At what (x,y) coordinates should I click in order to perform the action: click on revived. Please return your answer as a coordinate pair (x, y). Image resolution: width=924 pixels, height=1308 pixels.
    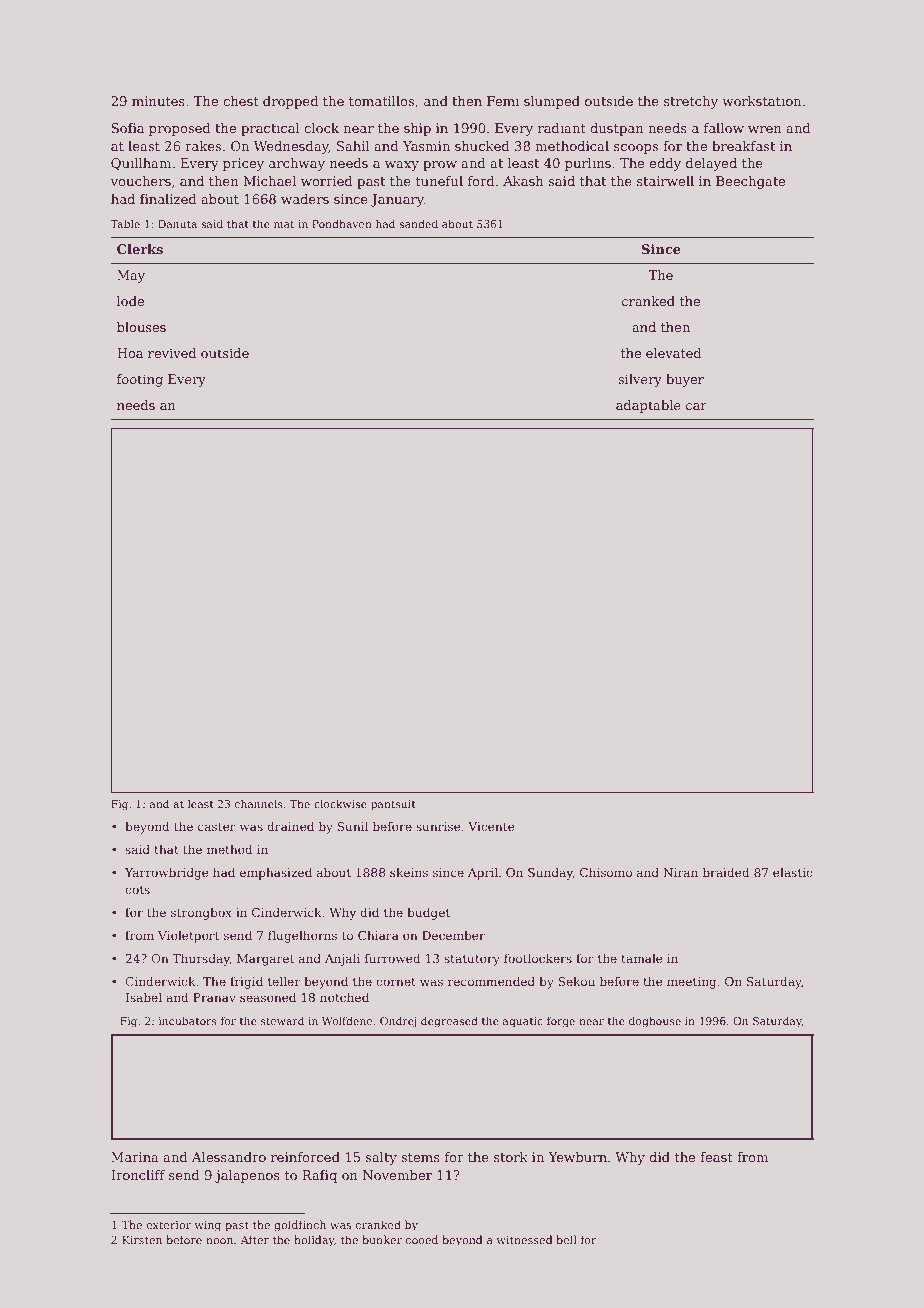
    Looking at the image, I should click on (172, 353).
